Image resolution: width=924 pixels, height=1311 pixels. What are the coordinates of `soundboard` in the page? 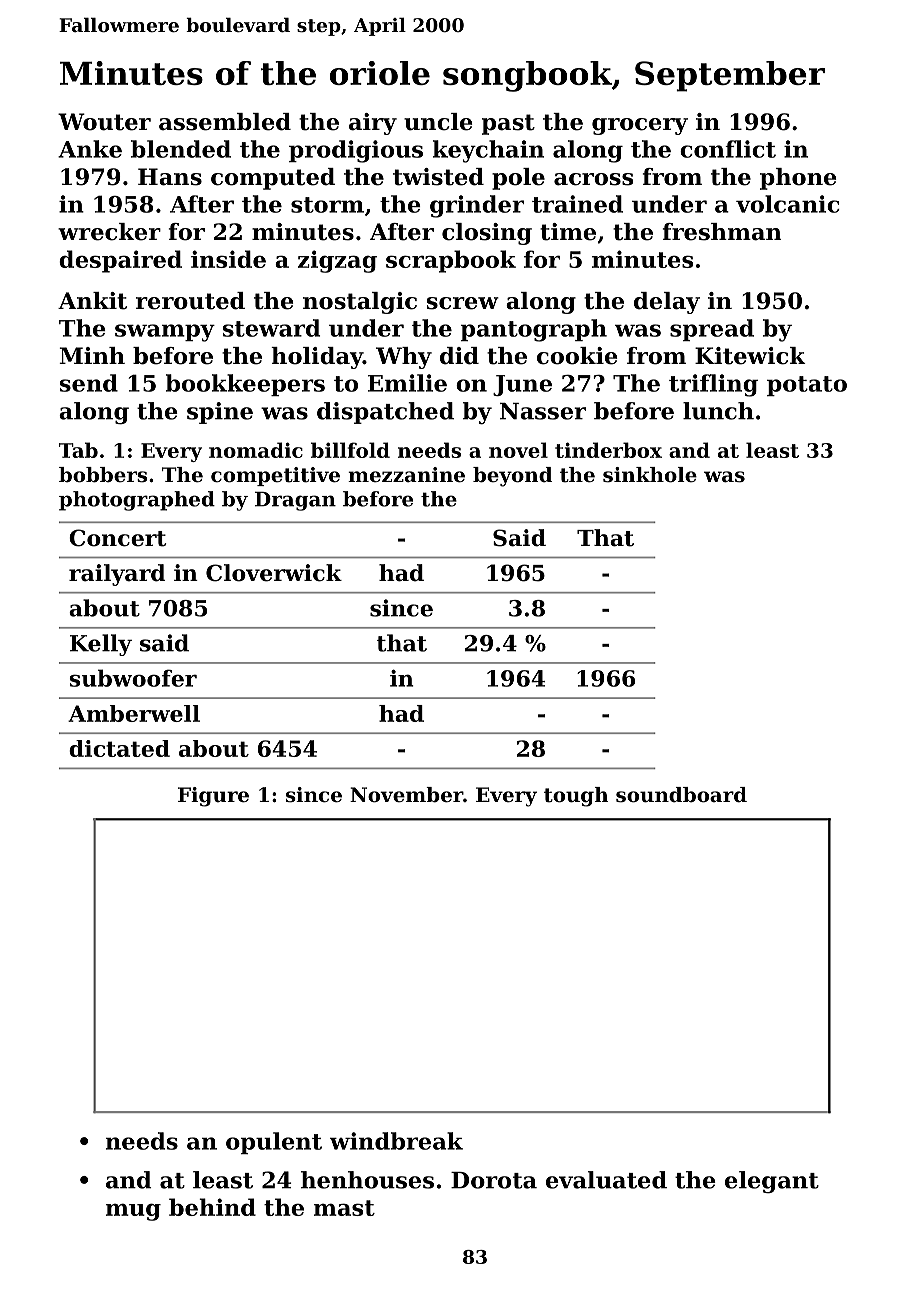 It's located at (681, 795).
